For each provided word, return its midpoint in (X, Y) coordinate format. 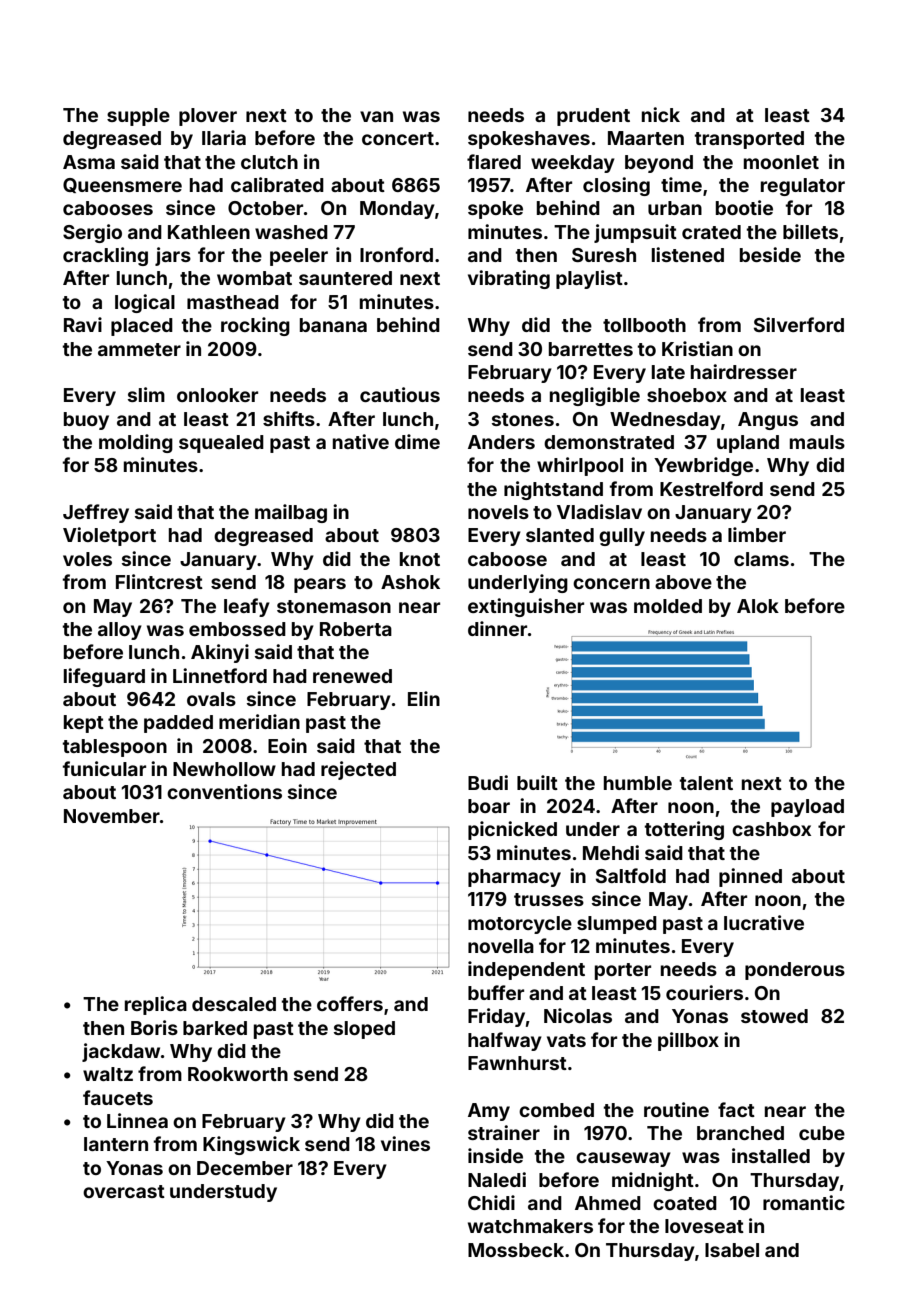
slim (146, 394)
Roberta (356, 629)
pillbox (688, 1041)
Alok (758, 606)
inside (495, 1155)
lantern (116, 1144)
